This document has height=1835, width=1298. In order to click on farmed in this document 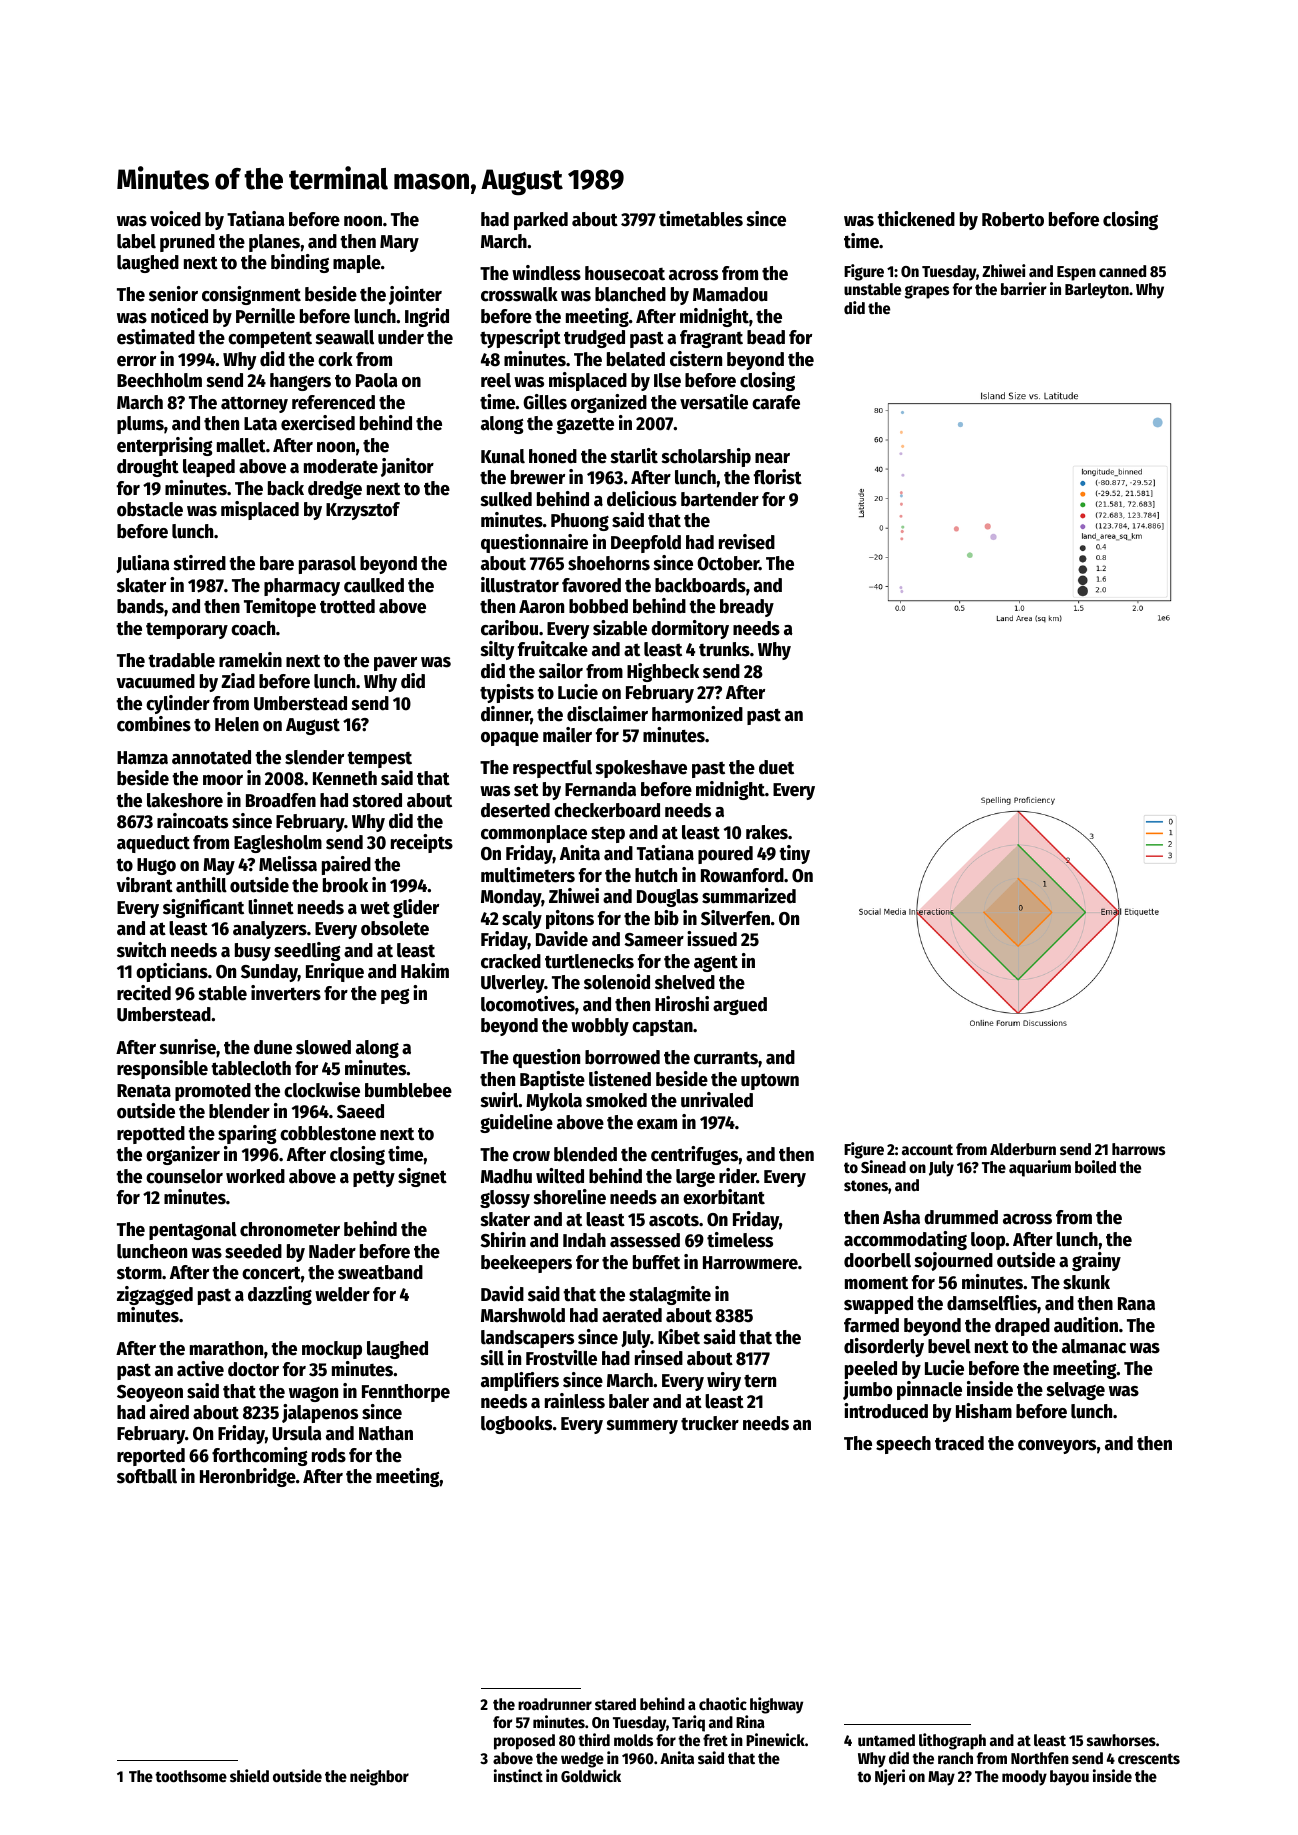, I will do `click(871, 1325)`.
